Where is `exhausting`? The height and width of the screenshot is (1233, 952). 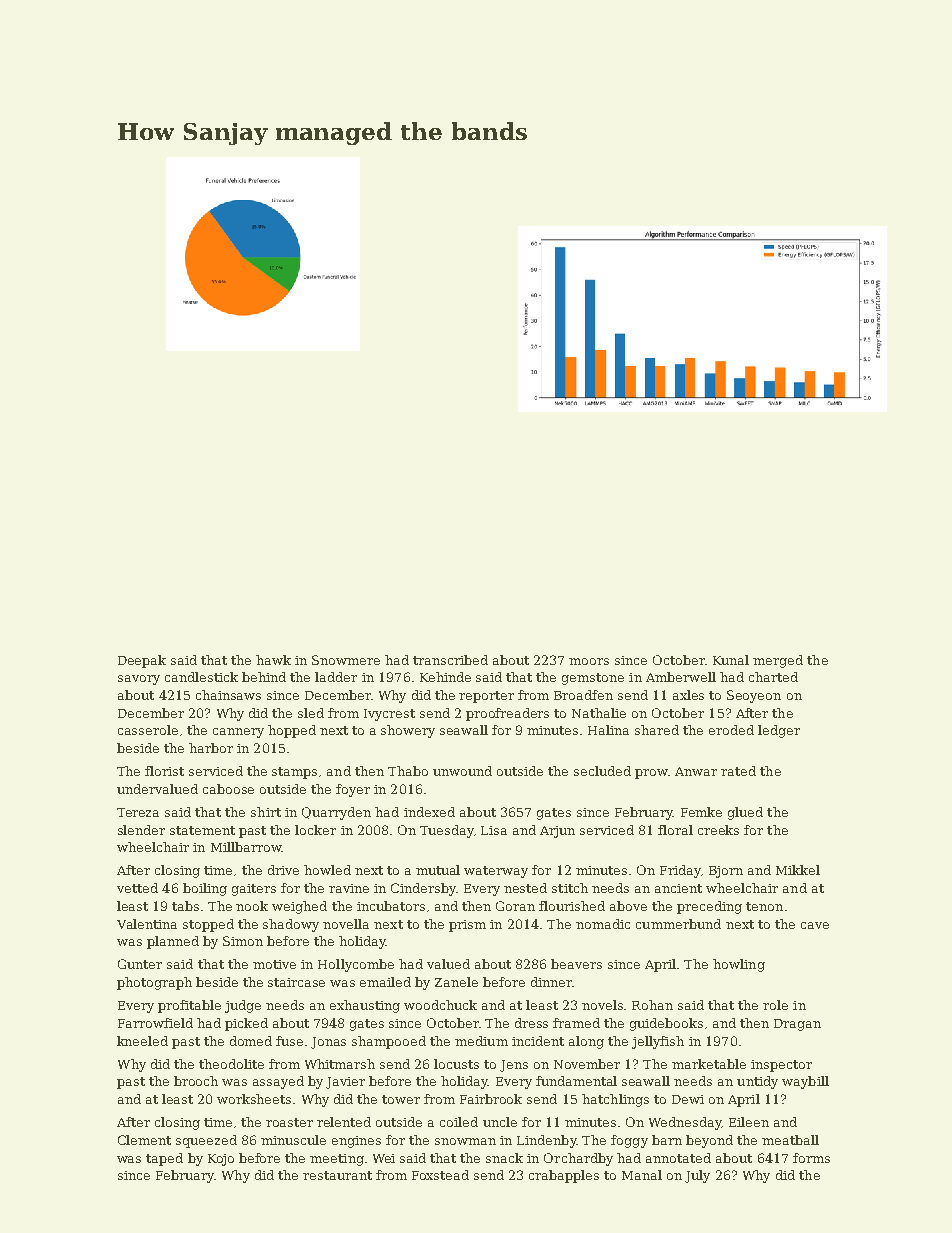 exhausting is located at coordinates (365, 1006).
